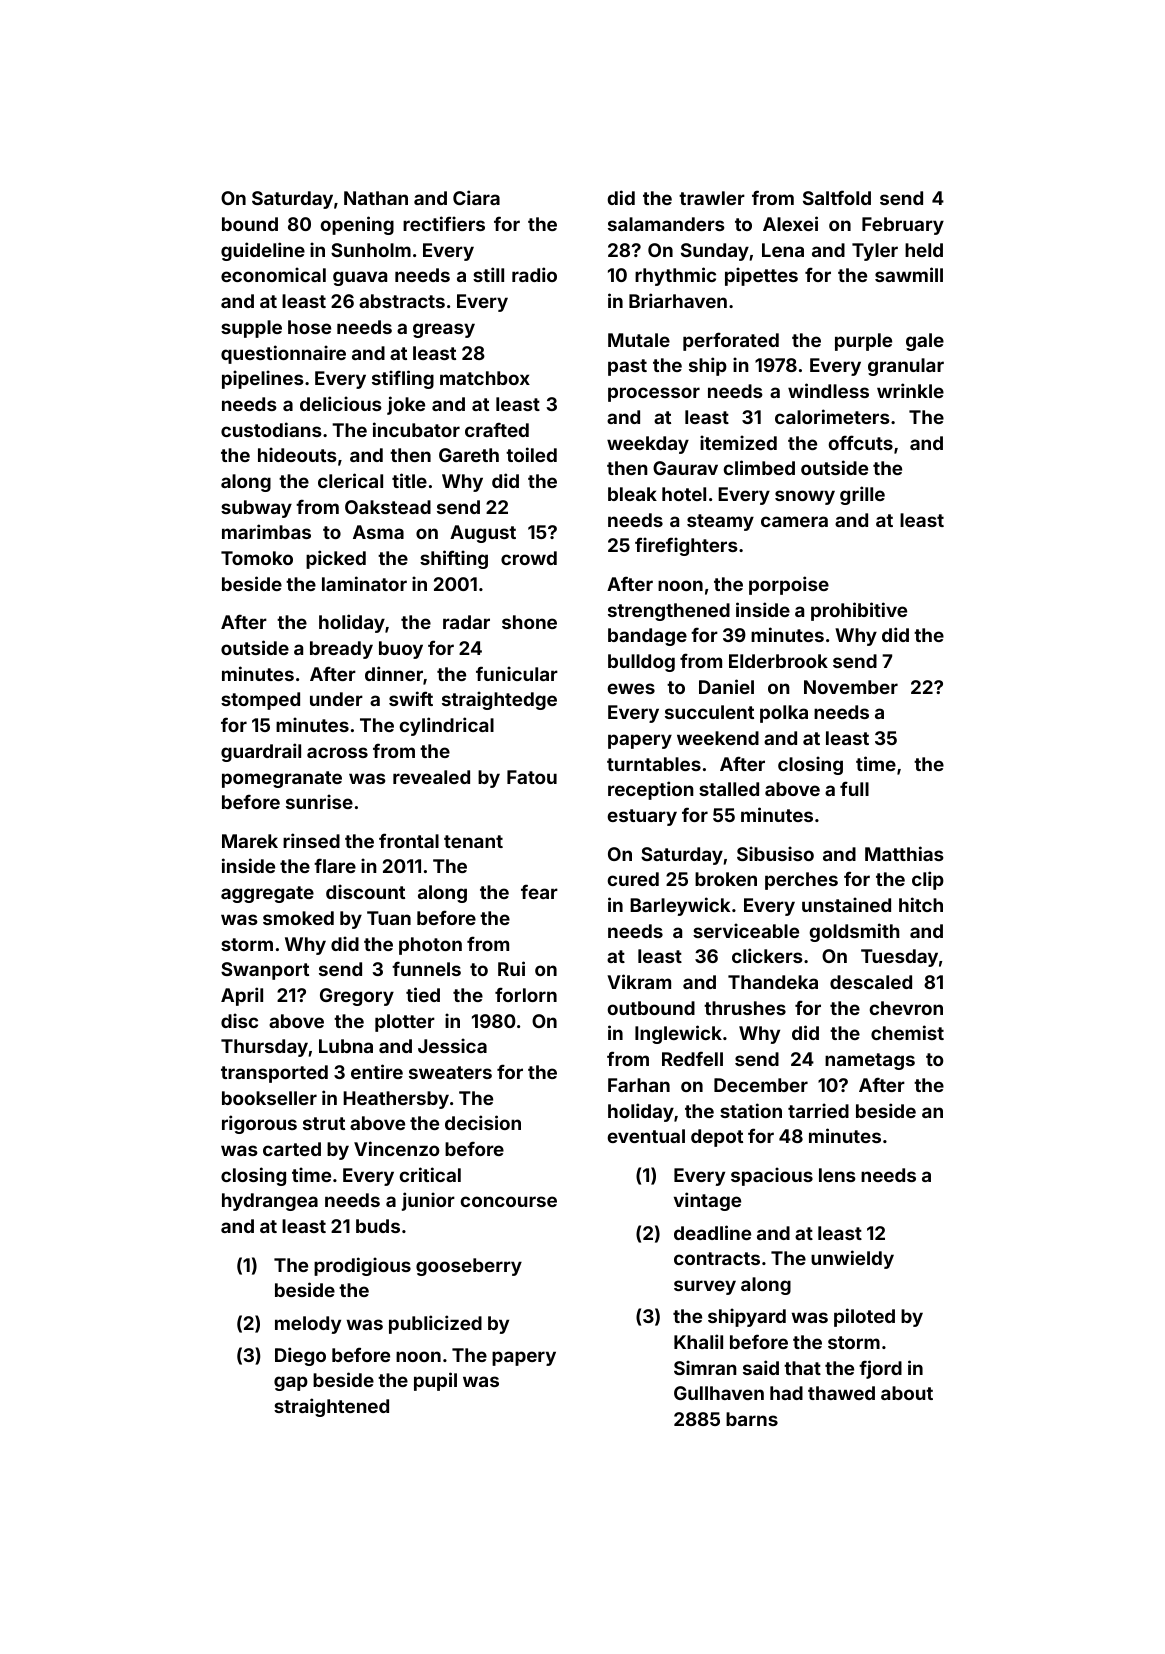 Image resolution: width=1165 pixels, height=1654 pixels. Describe the element at coordinates (376, 198) in the page. I see `Nathan` at that location.
